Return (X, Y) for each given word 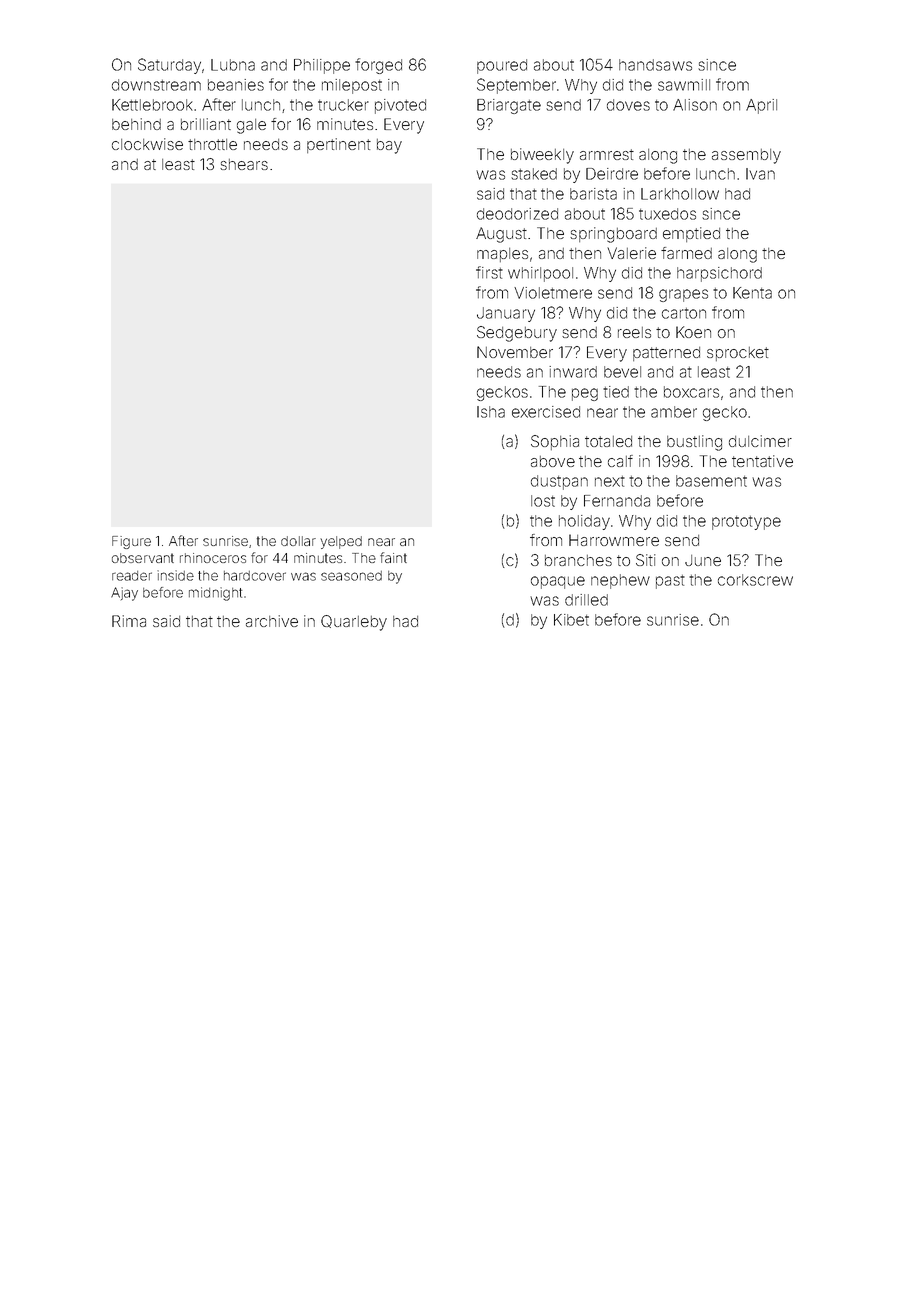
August (501, 235)
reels (634, 332)
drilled (586, 600)
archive (272, 621)
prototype (746, 523)
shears (244, 164)
